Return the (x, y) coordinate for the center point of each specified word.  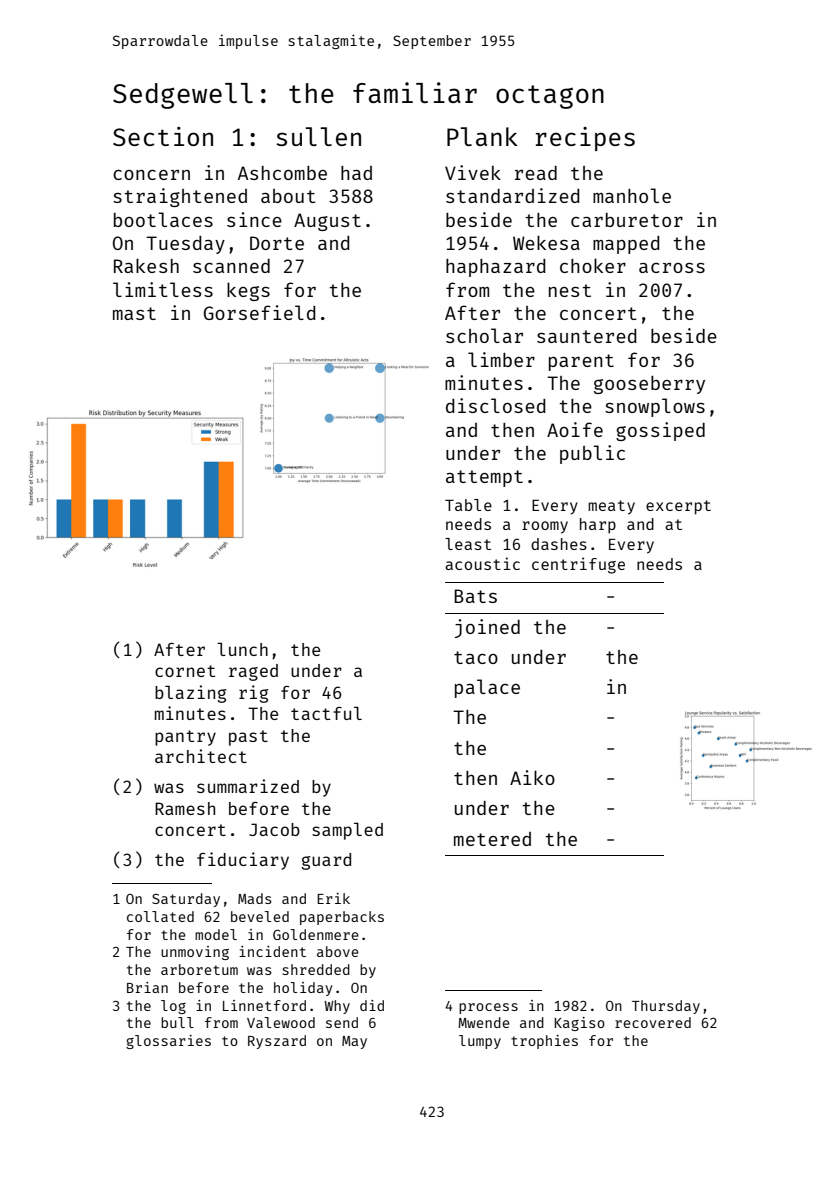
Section (163, 136)
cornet (185, 671)
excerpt (678, 507)
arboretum (199, 969)
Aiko (532, 777)
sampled (347, 831)
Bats (475, 596)
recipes (585, 139)
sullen (318, 136)
